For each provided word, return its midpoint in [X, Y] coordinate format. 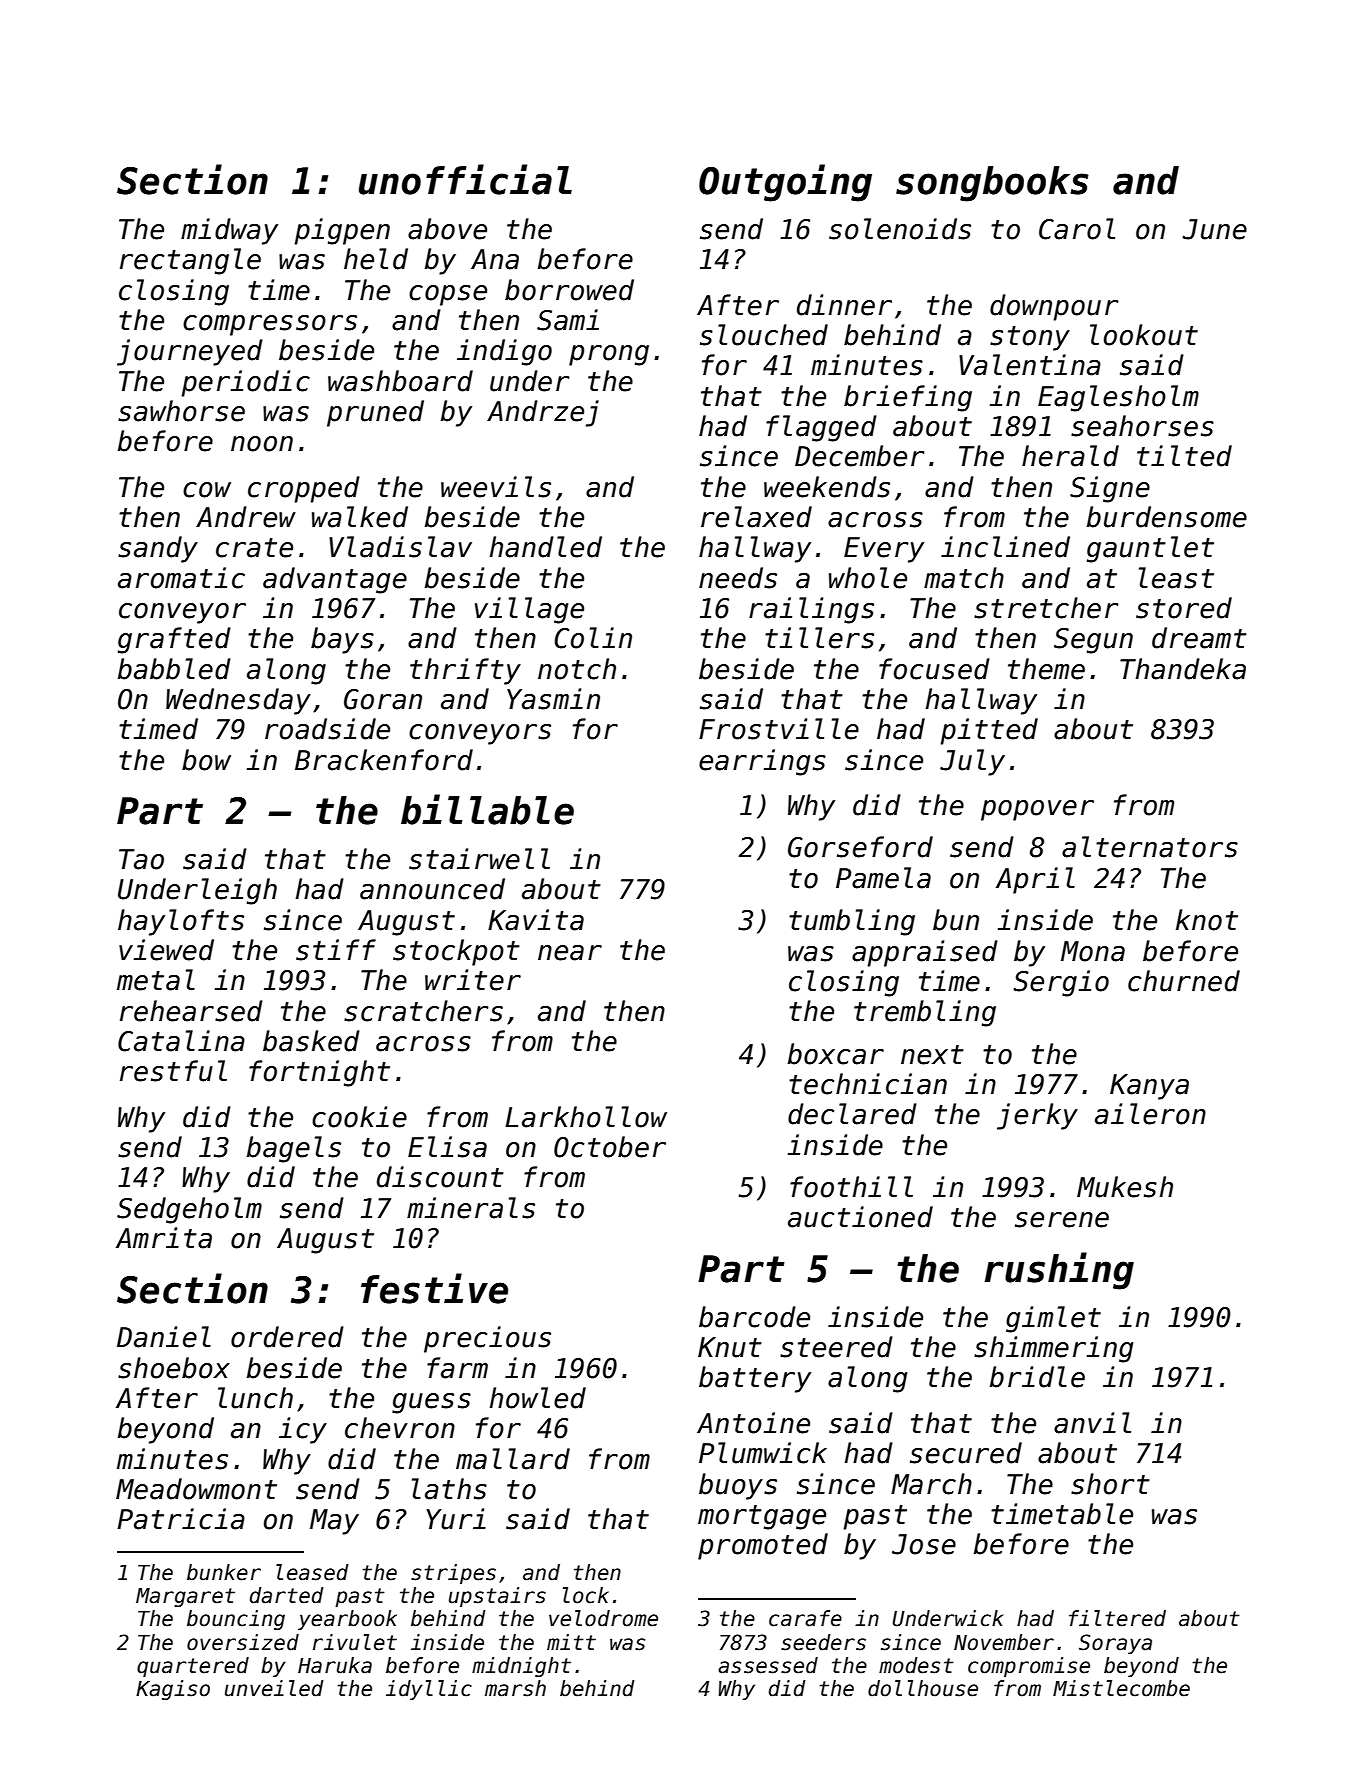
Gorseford [860, 847]
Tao [141, 859]
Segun [1093, 641]
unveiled [274, 1688]
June [1214, 229]
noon [262, 444]
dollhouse [923, 1688]
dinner [844, 305]
